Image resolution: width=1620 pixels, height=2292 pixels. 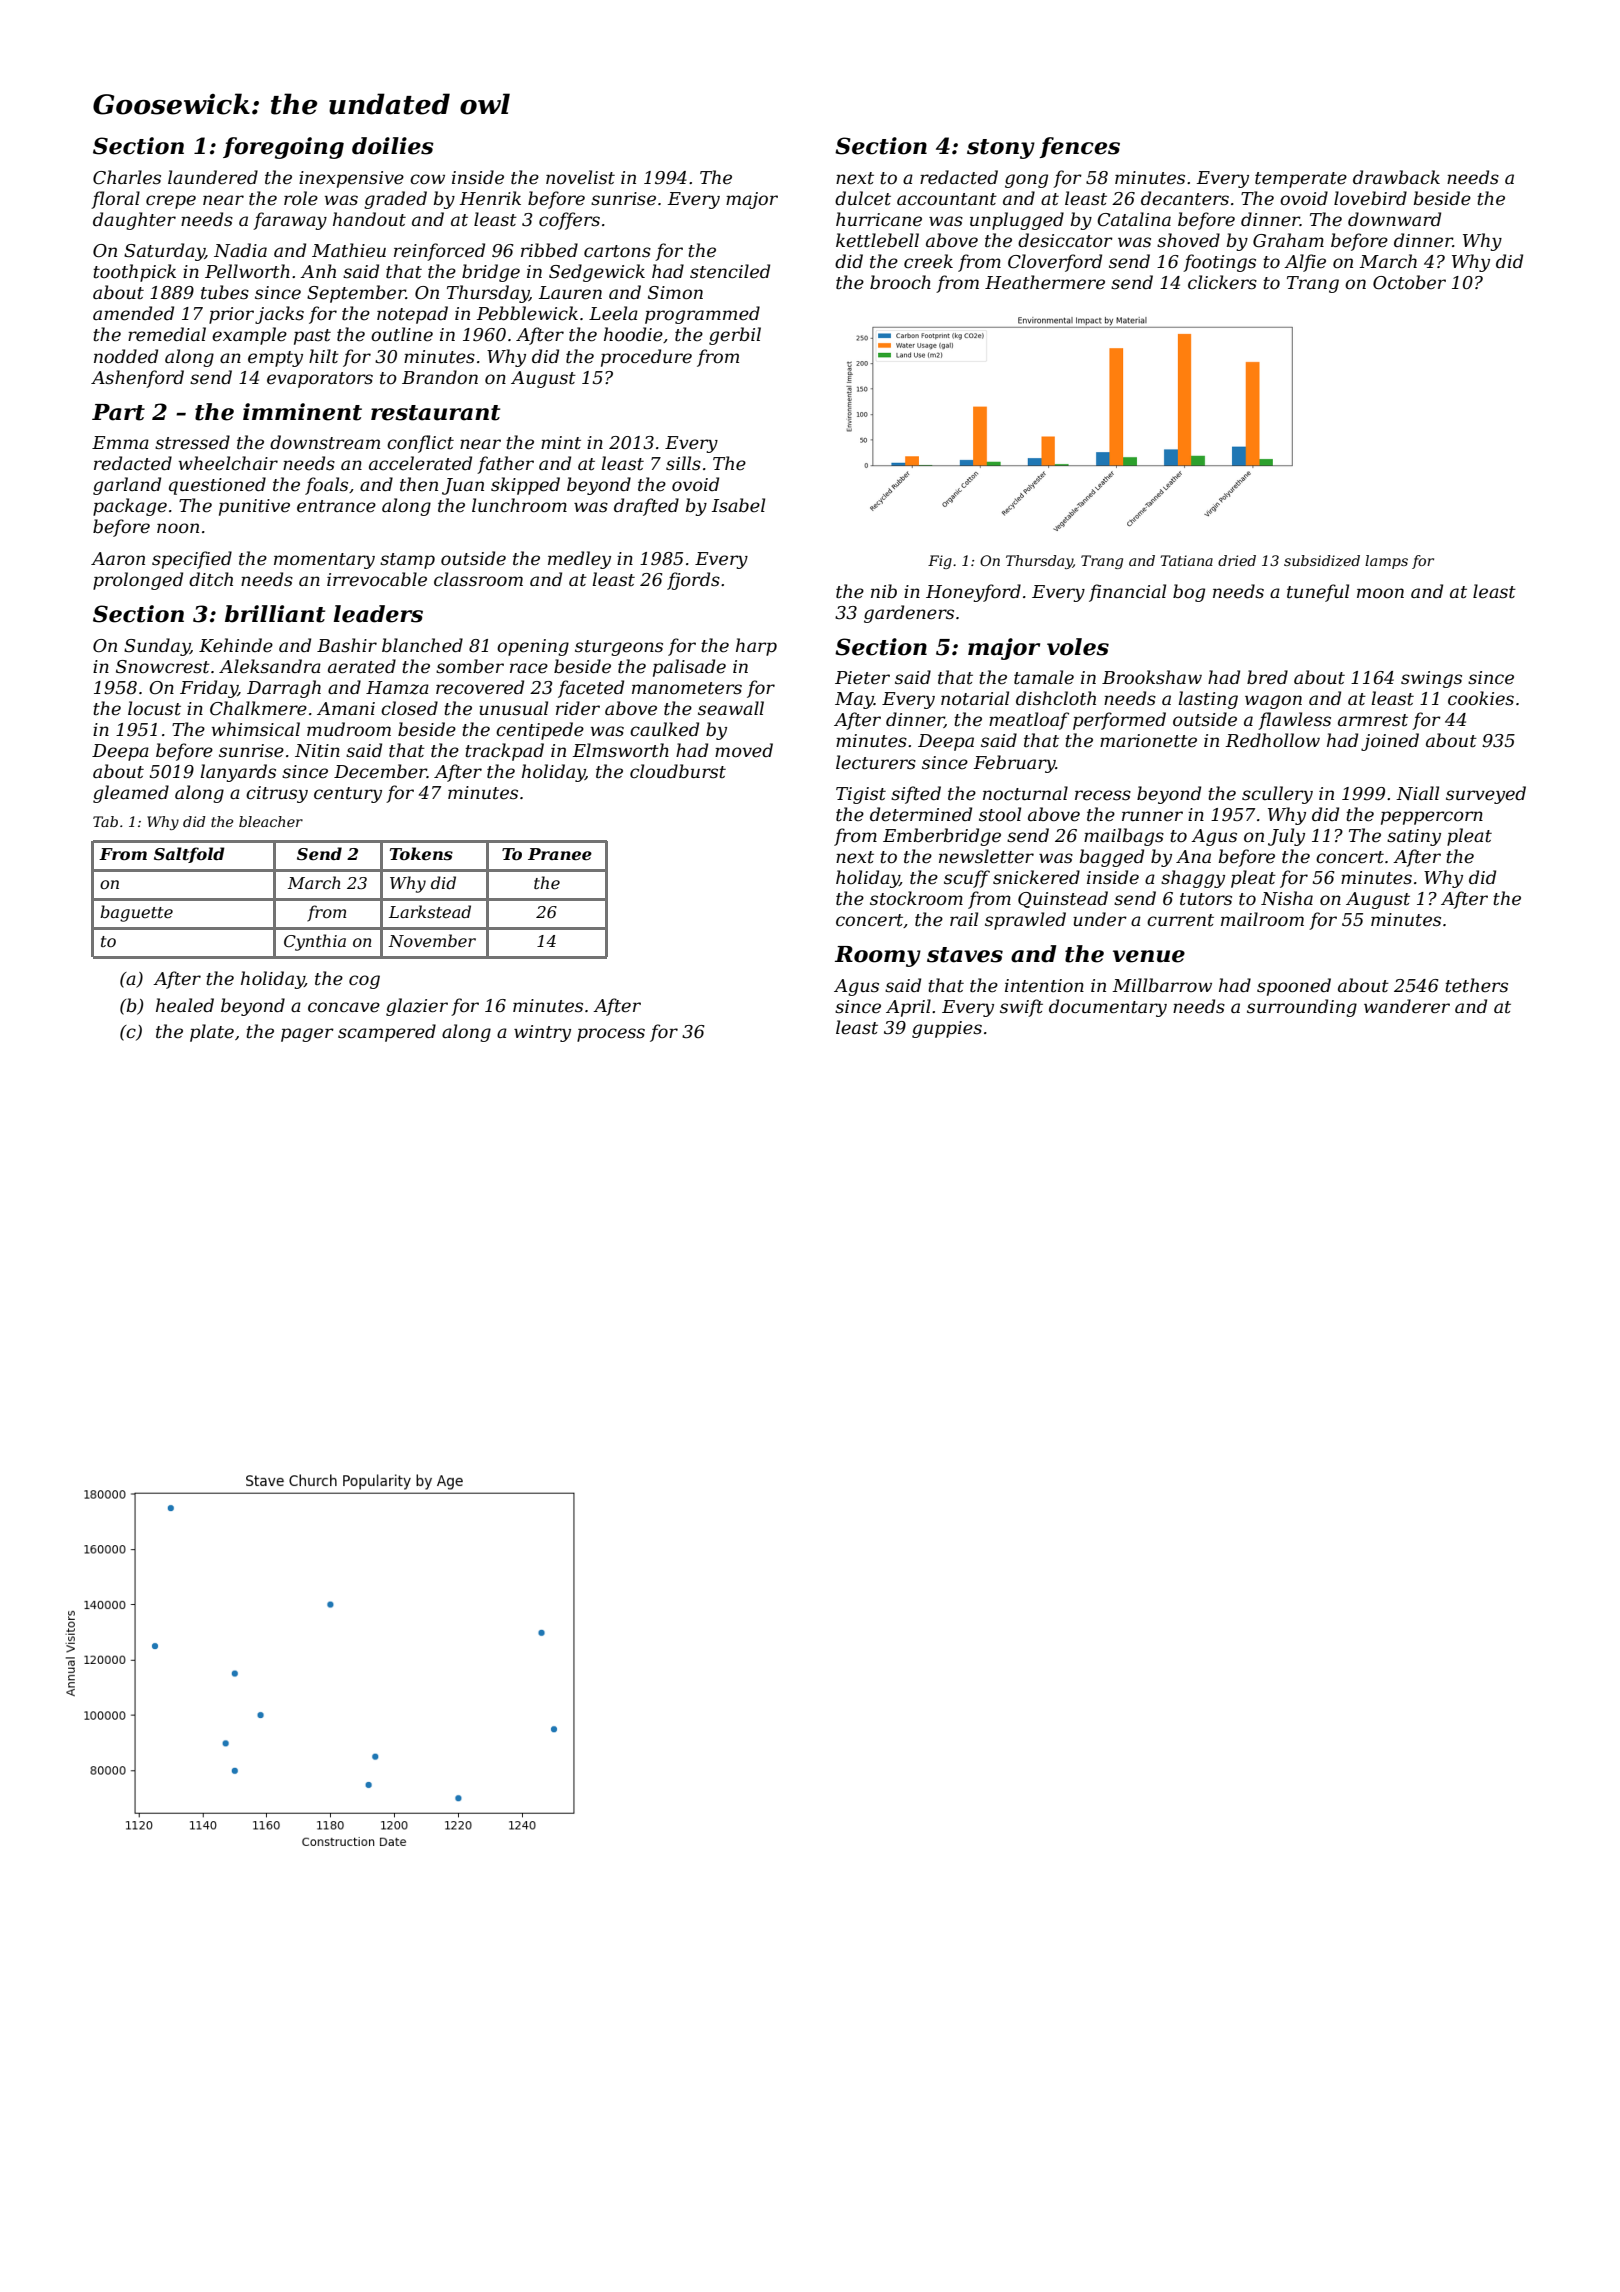 What do you see at coordinates (490, 198) in the screenshot?
I see `Henrik` at bounding box center [490, 198].
